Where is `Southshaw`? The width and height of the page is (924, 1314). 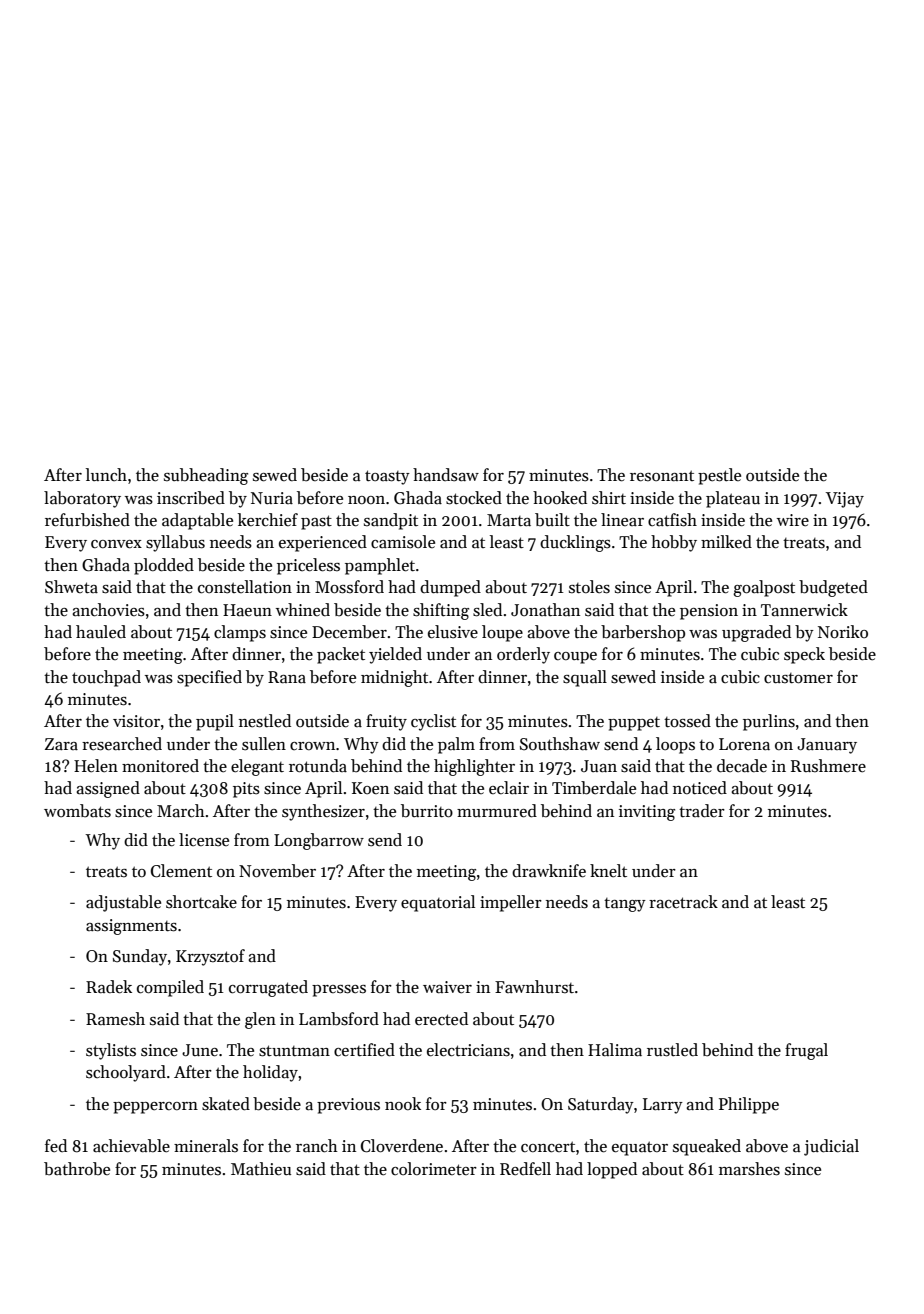
Southshaw is located at coordinates (560, 744).
